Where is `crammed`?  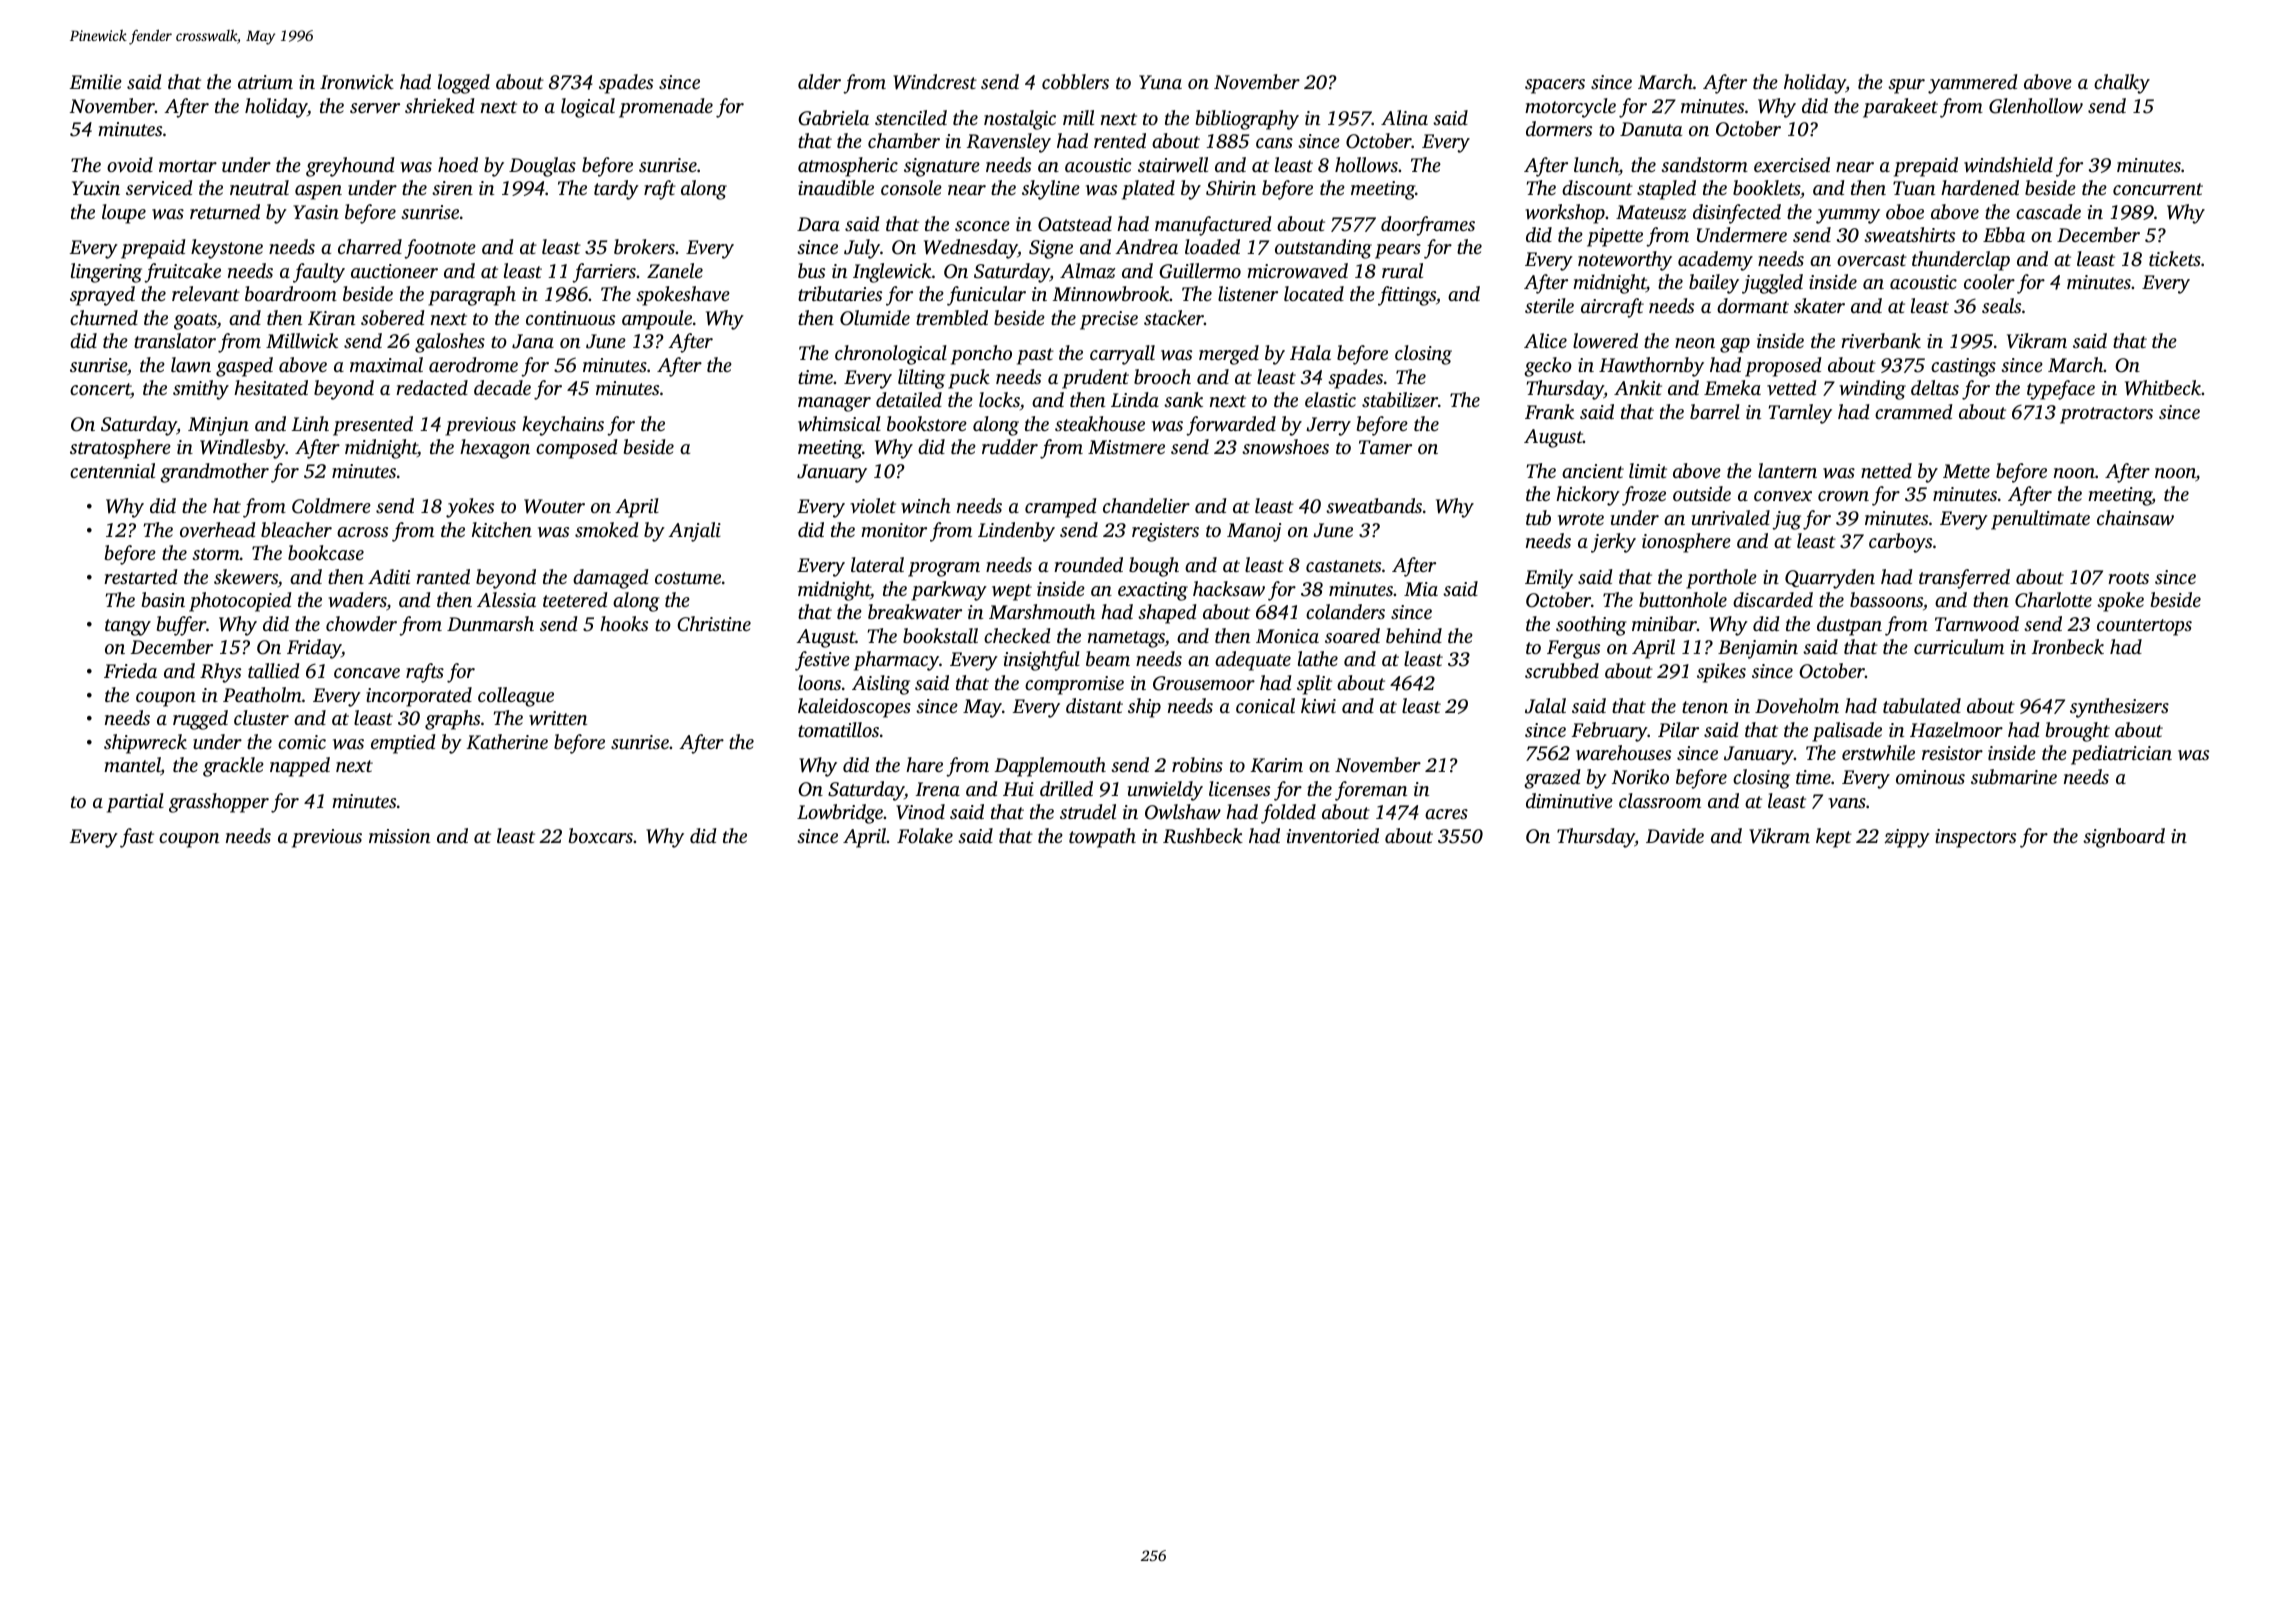
crammed is located at coordinates (1914, 411).
